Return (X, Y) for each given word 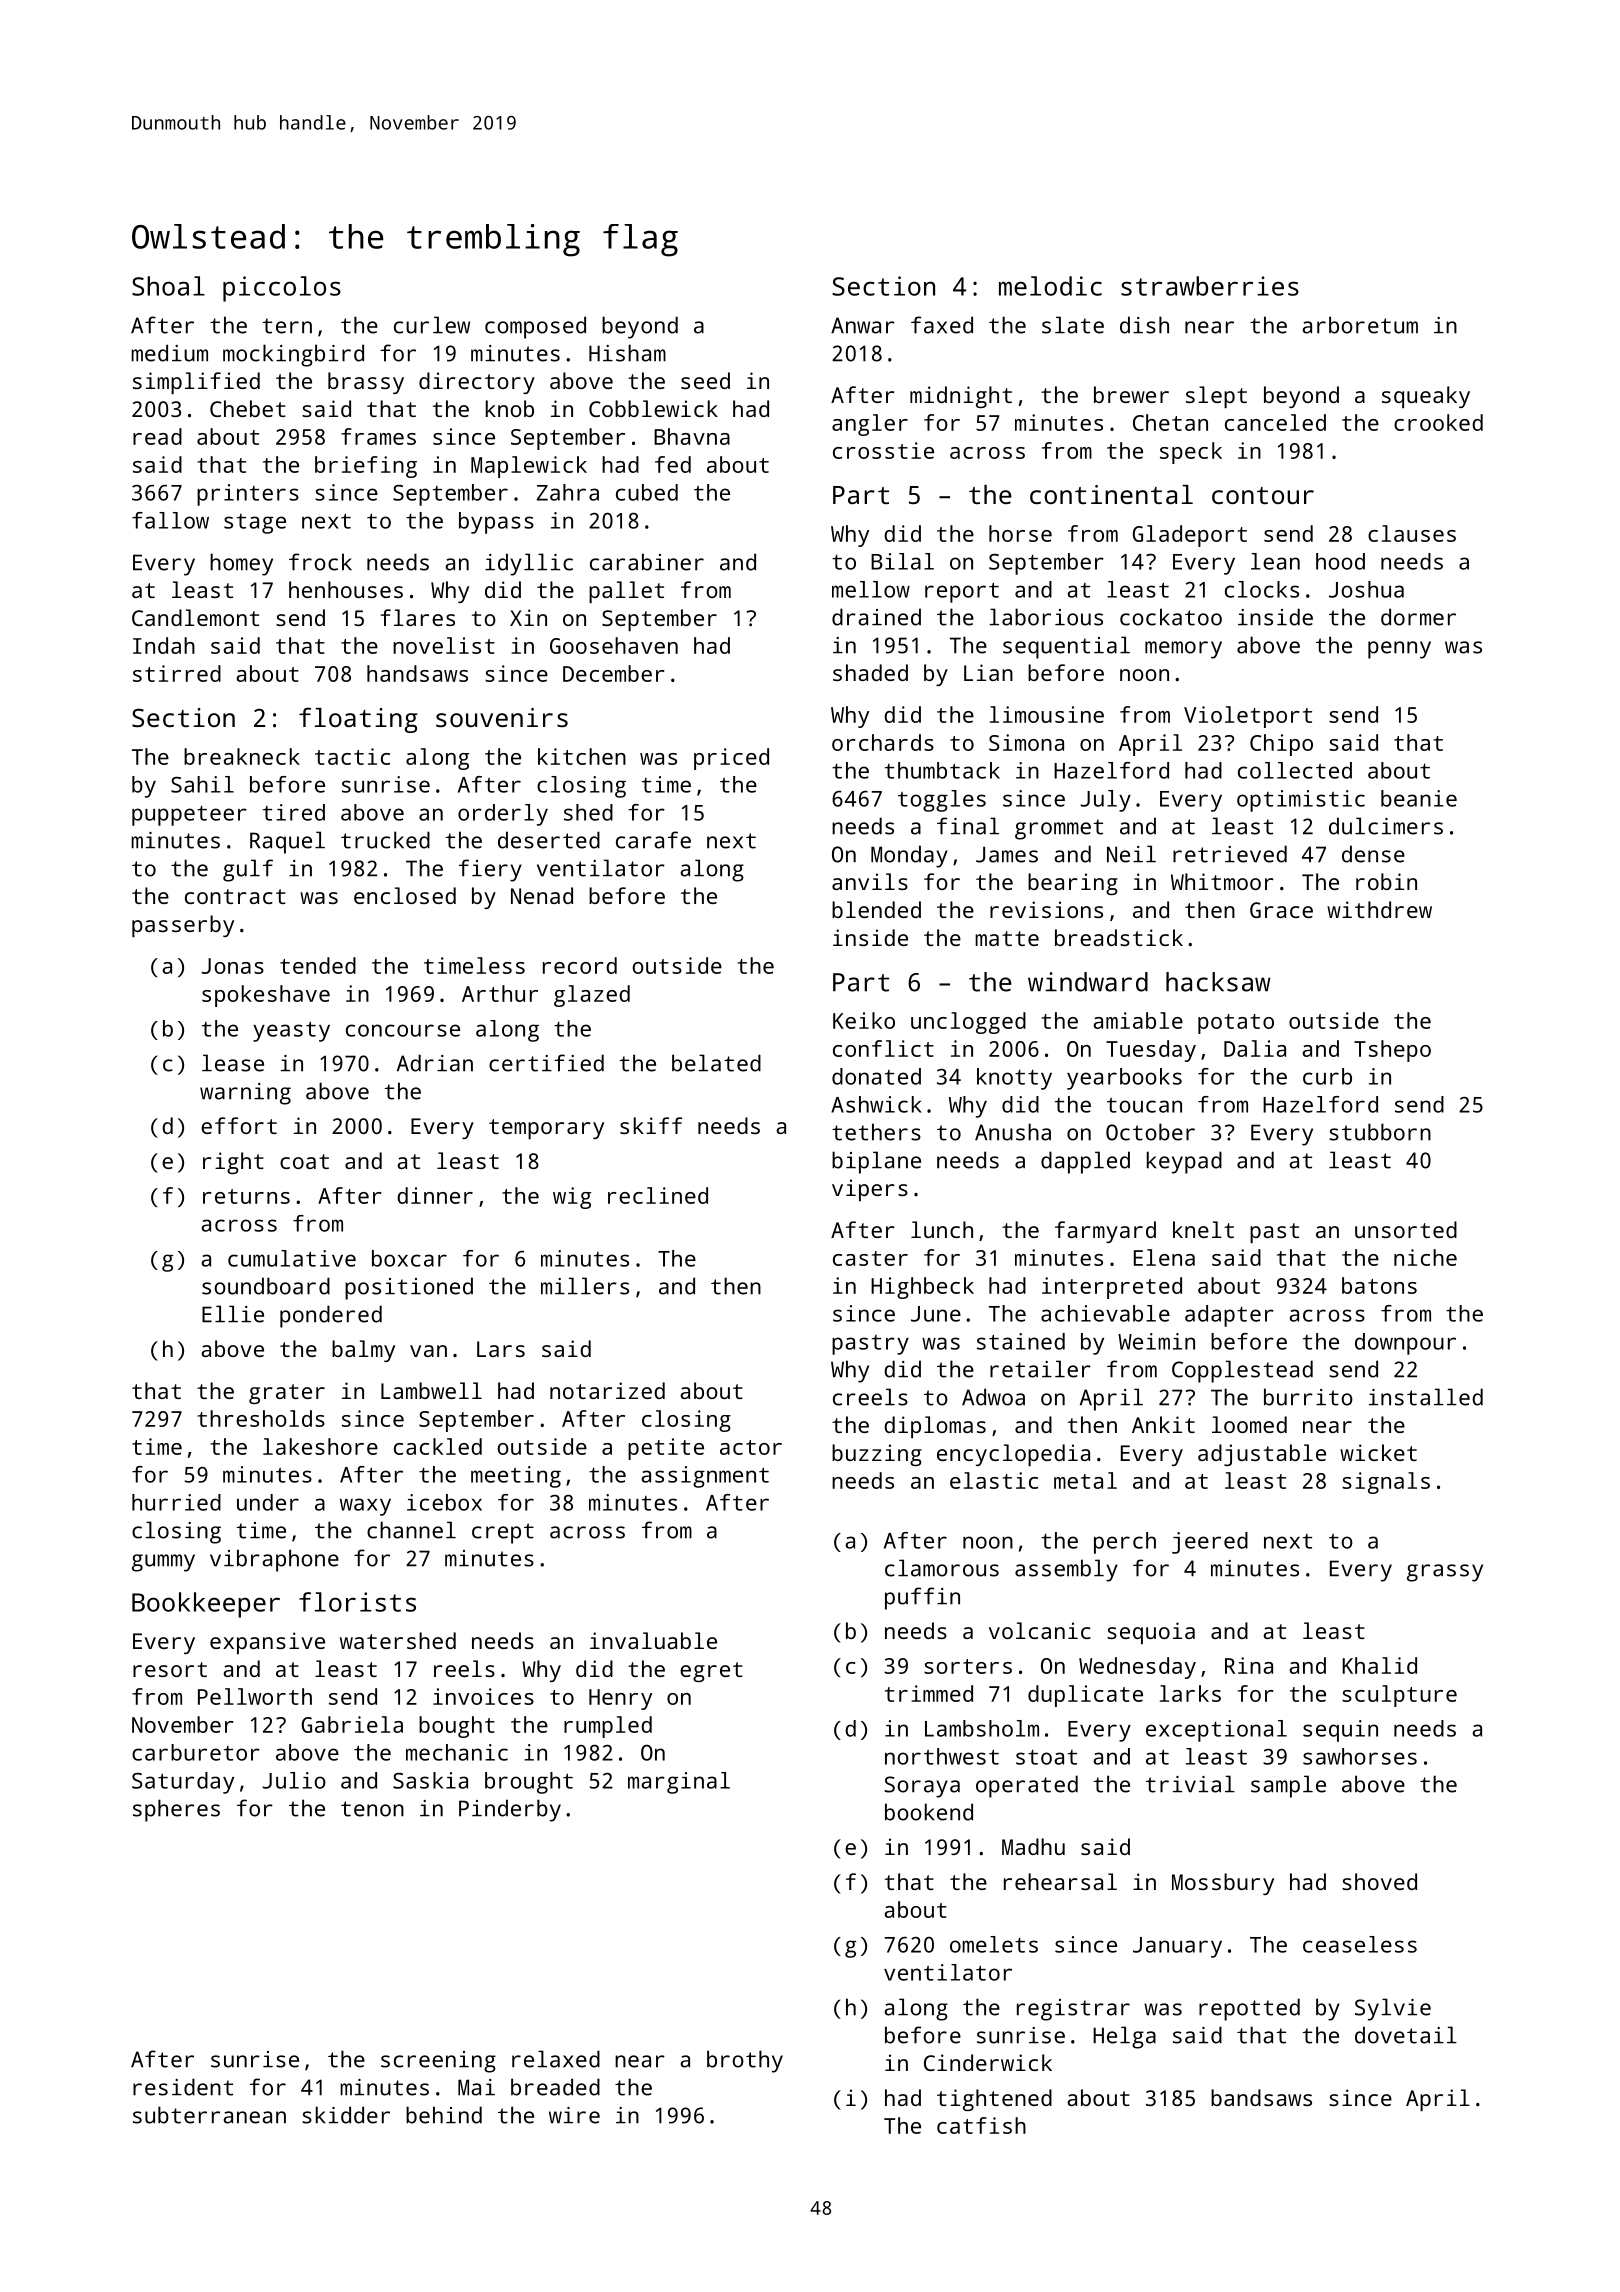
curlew (432, 325)
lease (233, 1063)
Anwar (863, 325)
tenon (372, 1809)
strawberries (1210, 286)
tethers (876, 1132)
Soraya (922, 1787)
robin (1386, 881)
